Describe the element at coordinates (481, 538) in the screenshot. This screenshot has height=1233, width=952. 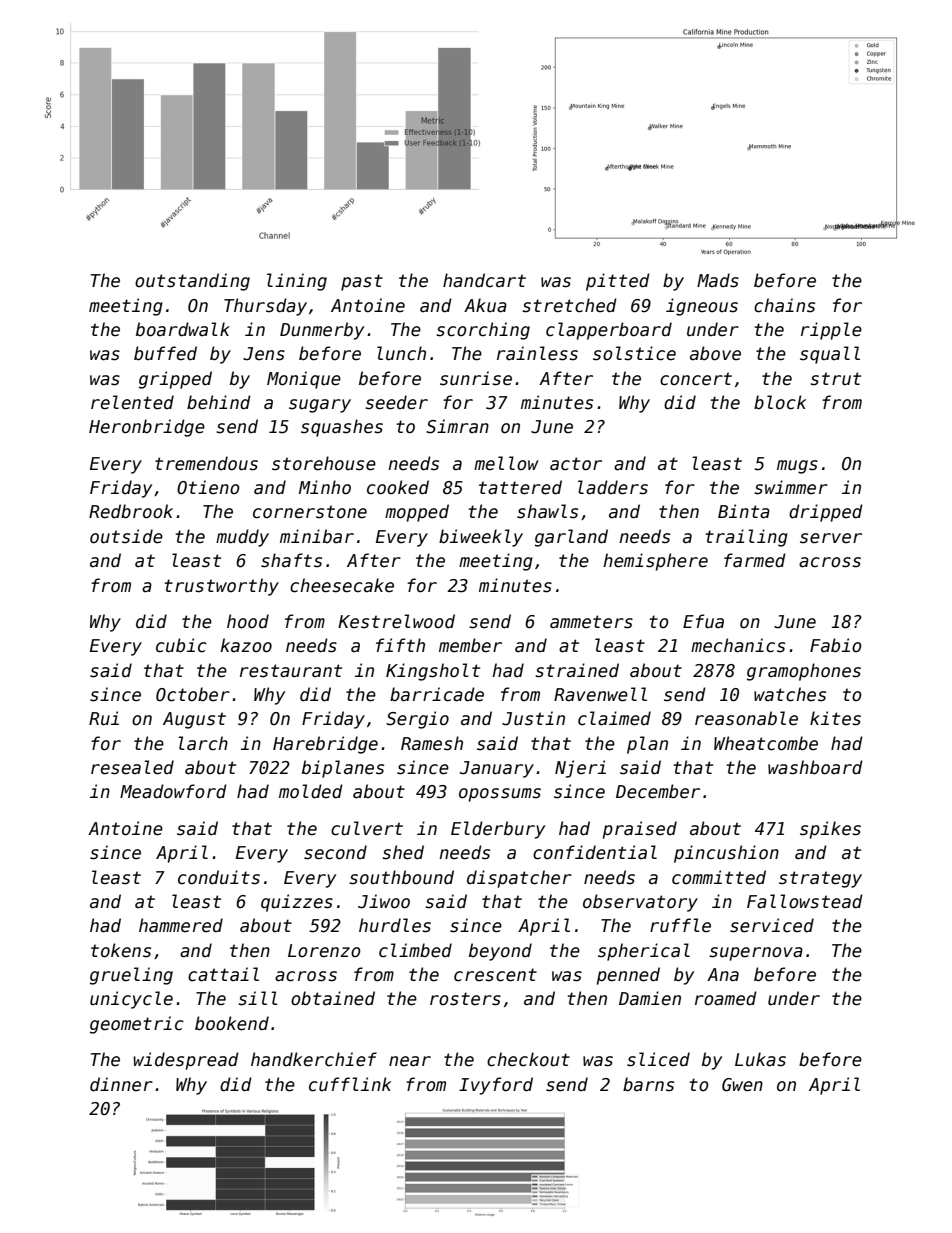
I see `biweekly` at that location.
